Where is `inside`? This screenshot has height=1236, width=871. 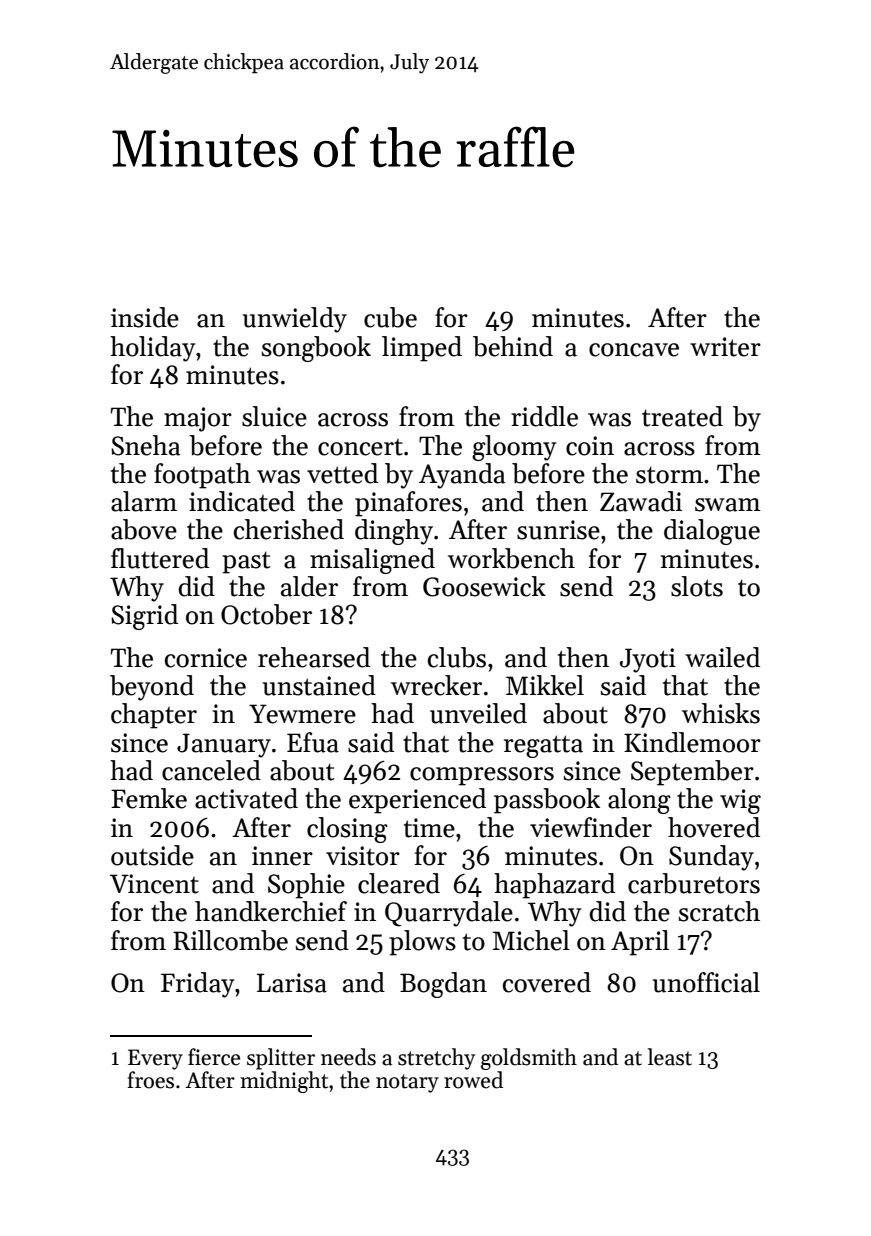 inside is located at coordinates (145, 317).
